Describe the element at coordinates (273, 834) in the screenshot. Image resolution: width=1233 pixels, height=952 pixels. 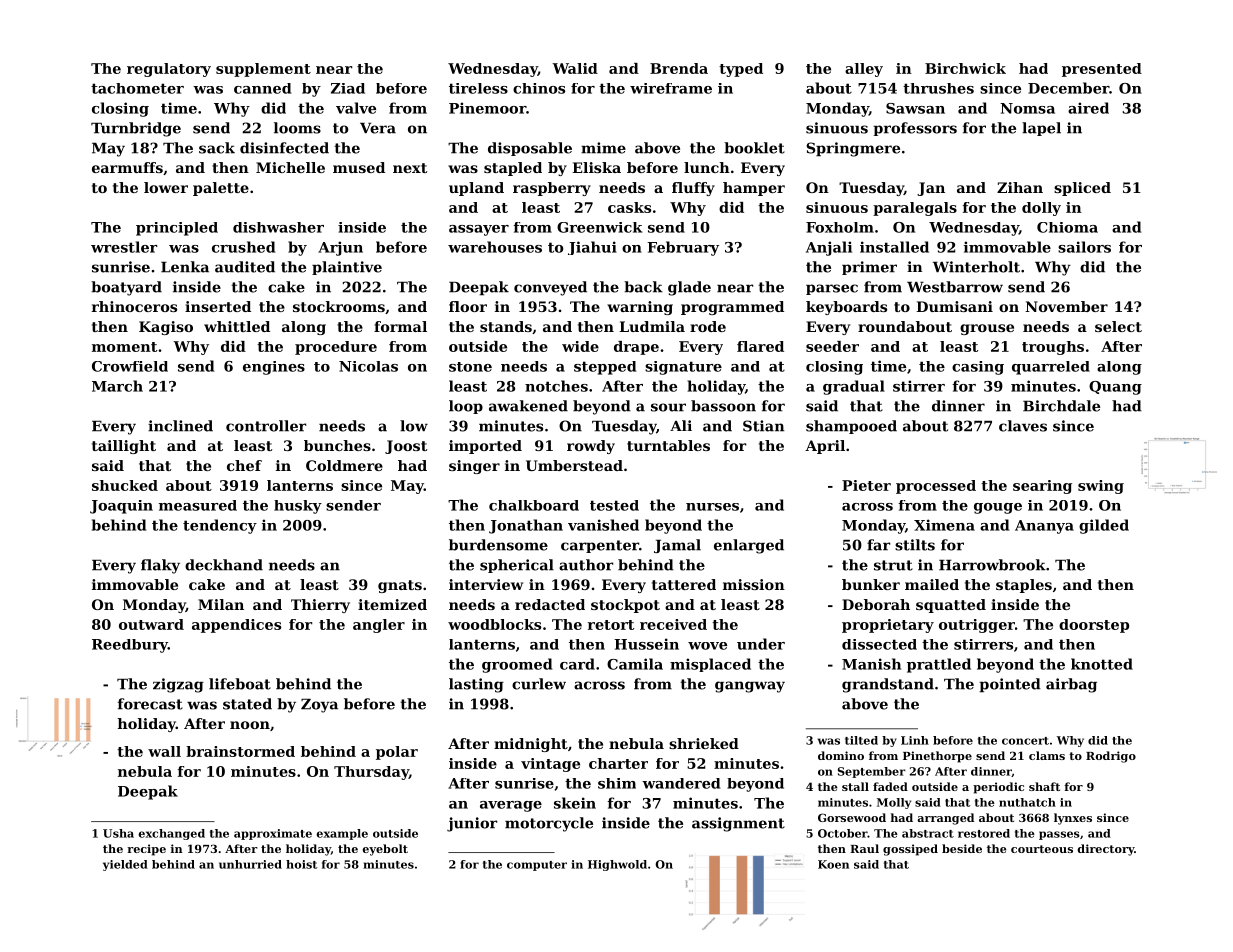
I see `approximate` at that location.
